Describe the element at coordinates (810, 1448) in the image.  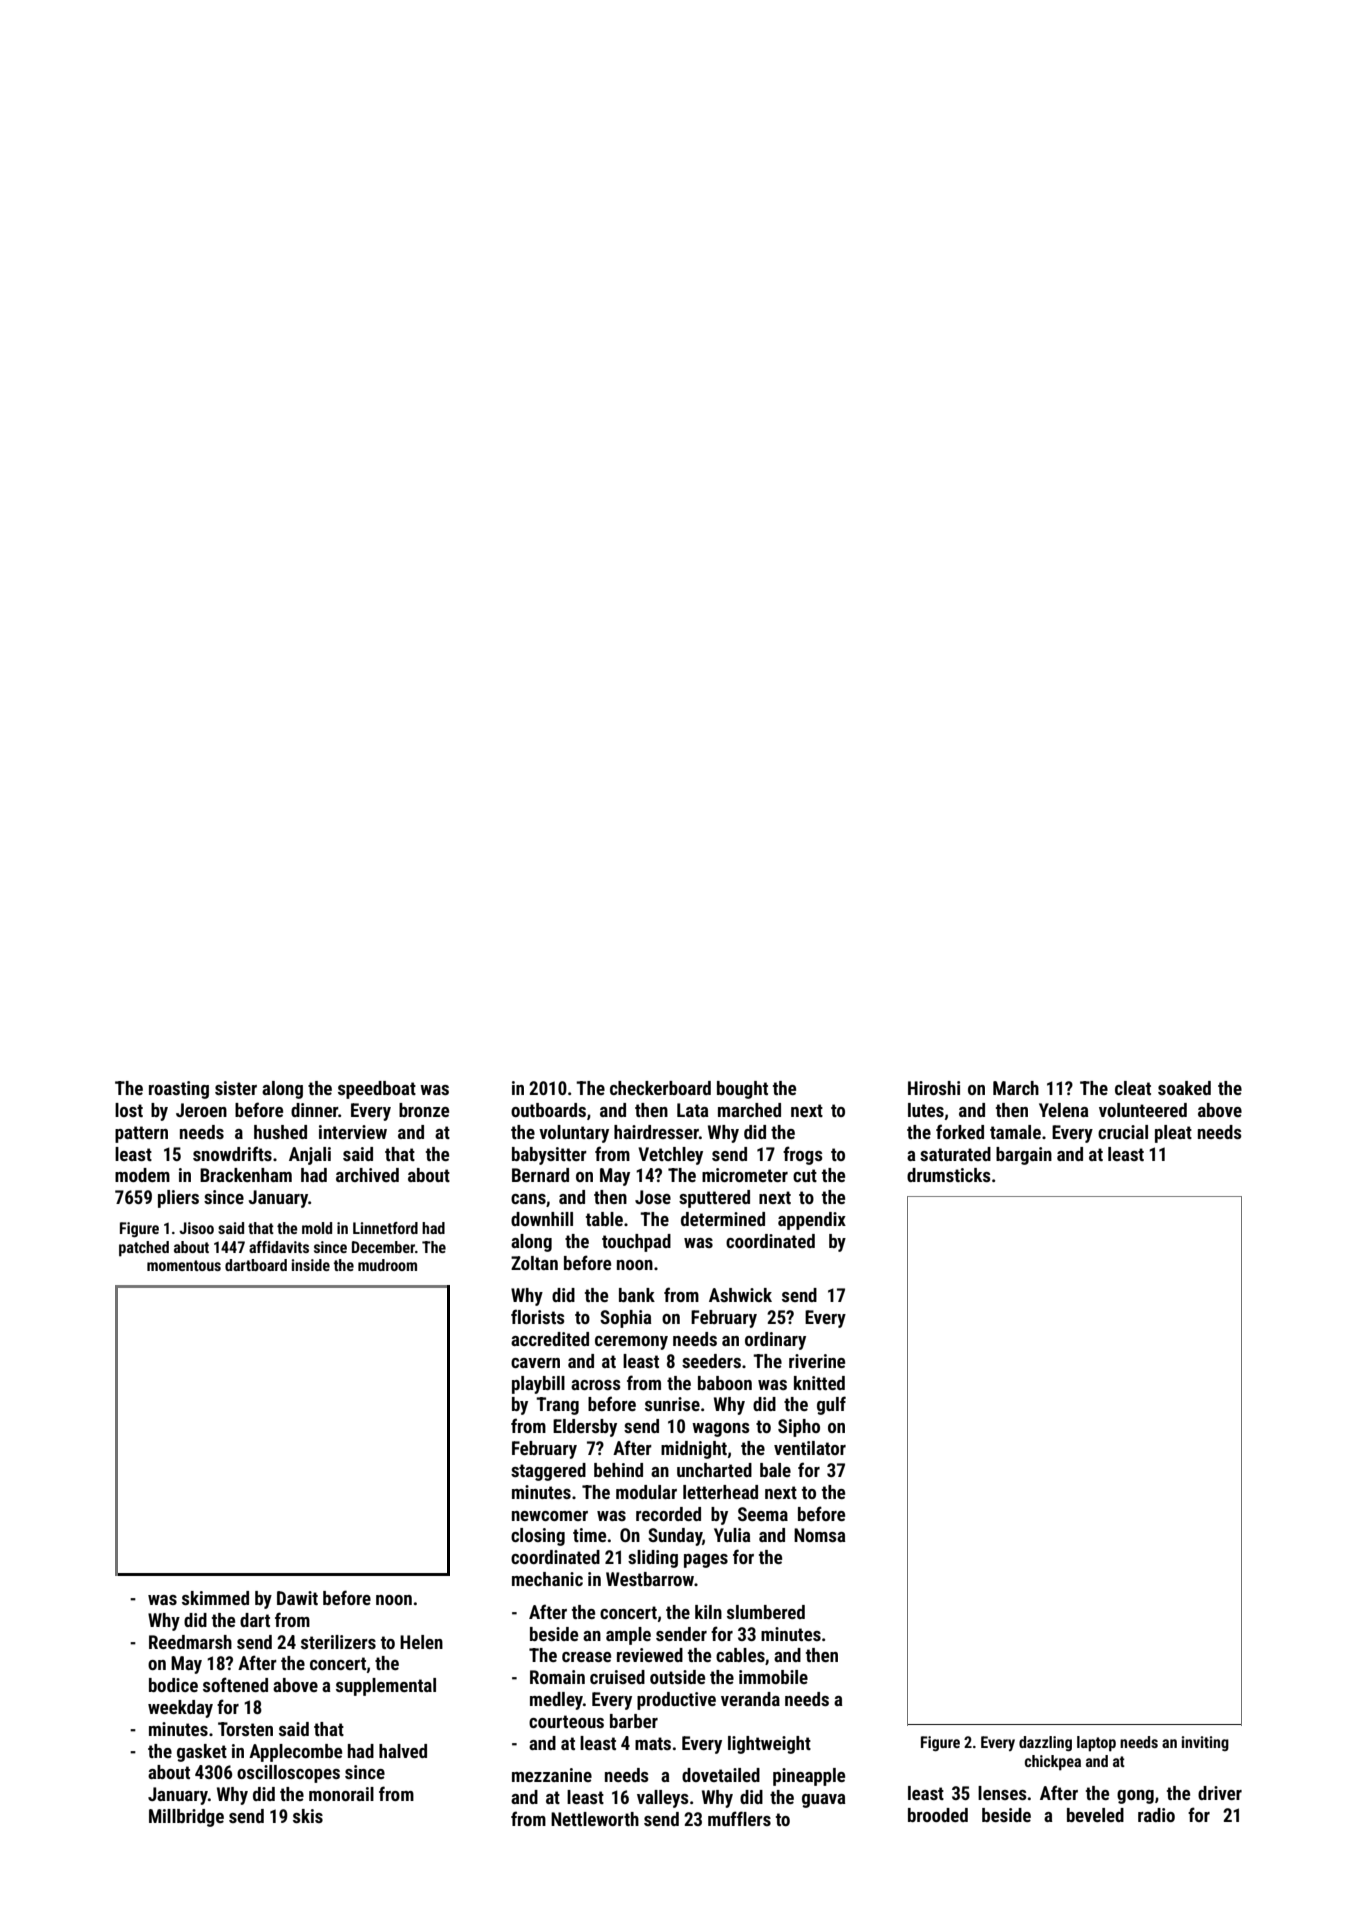
I see `ventilator` at that location.
